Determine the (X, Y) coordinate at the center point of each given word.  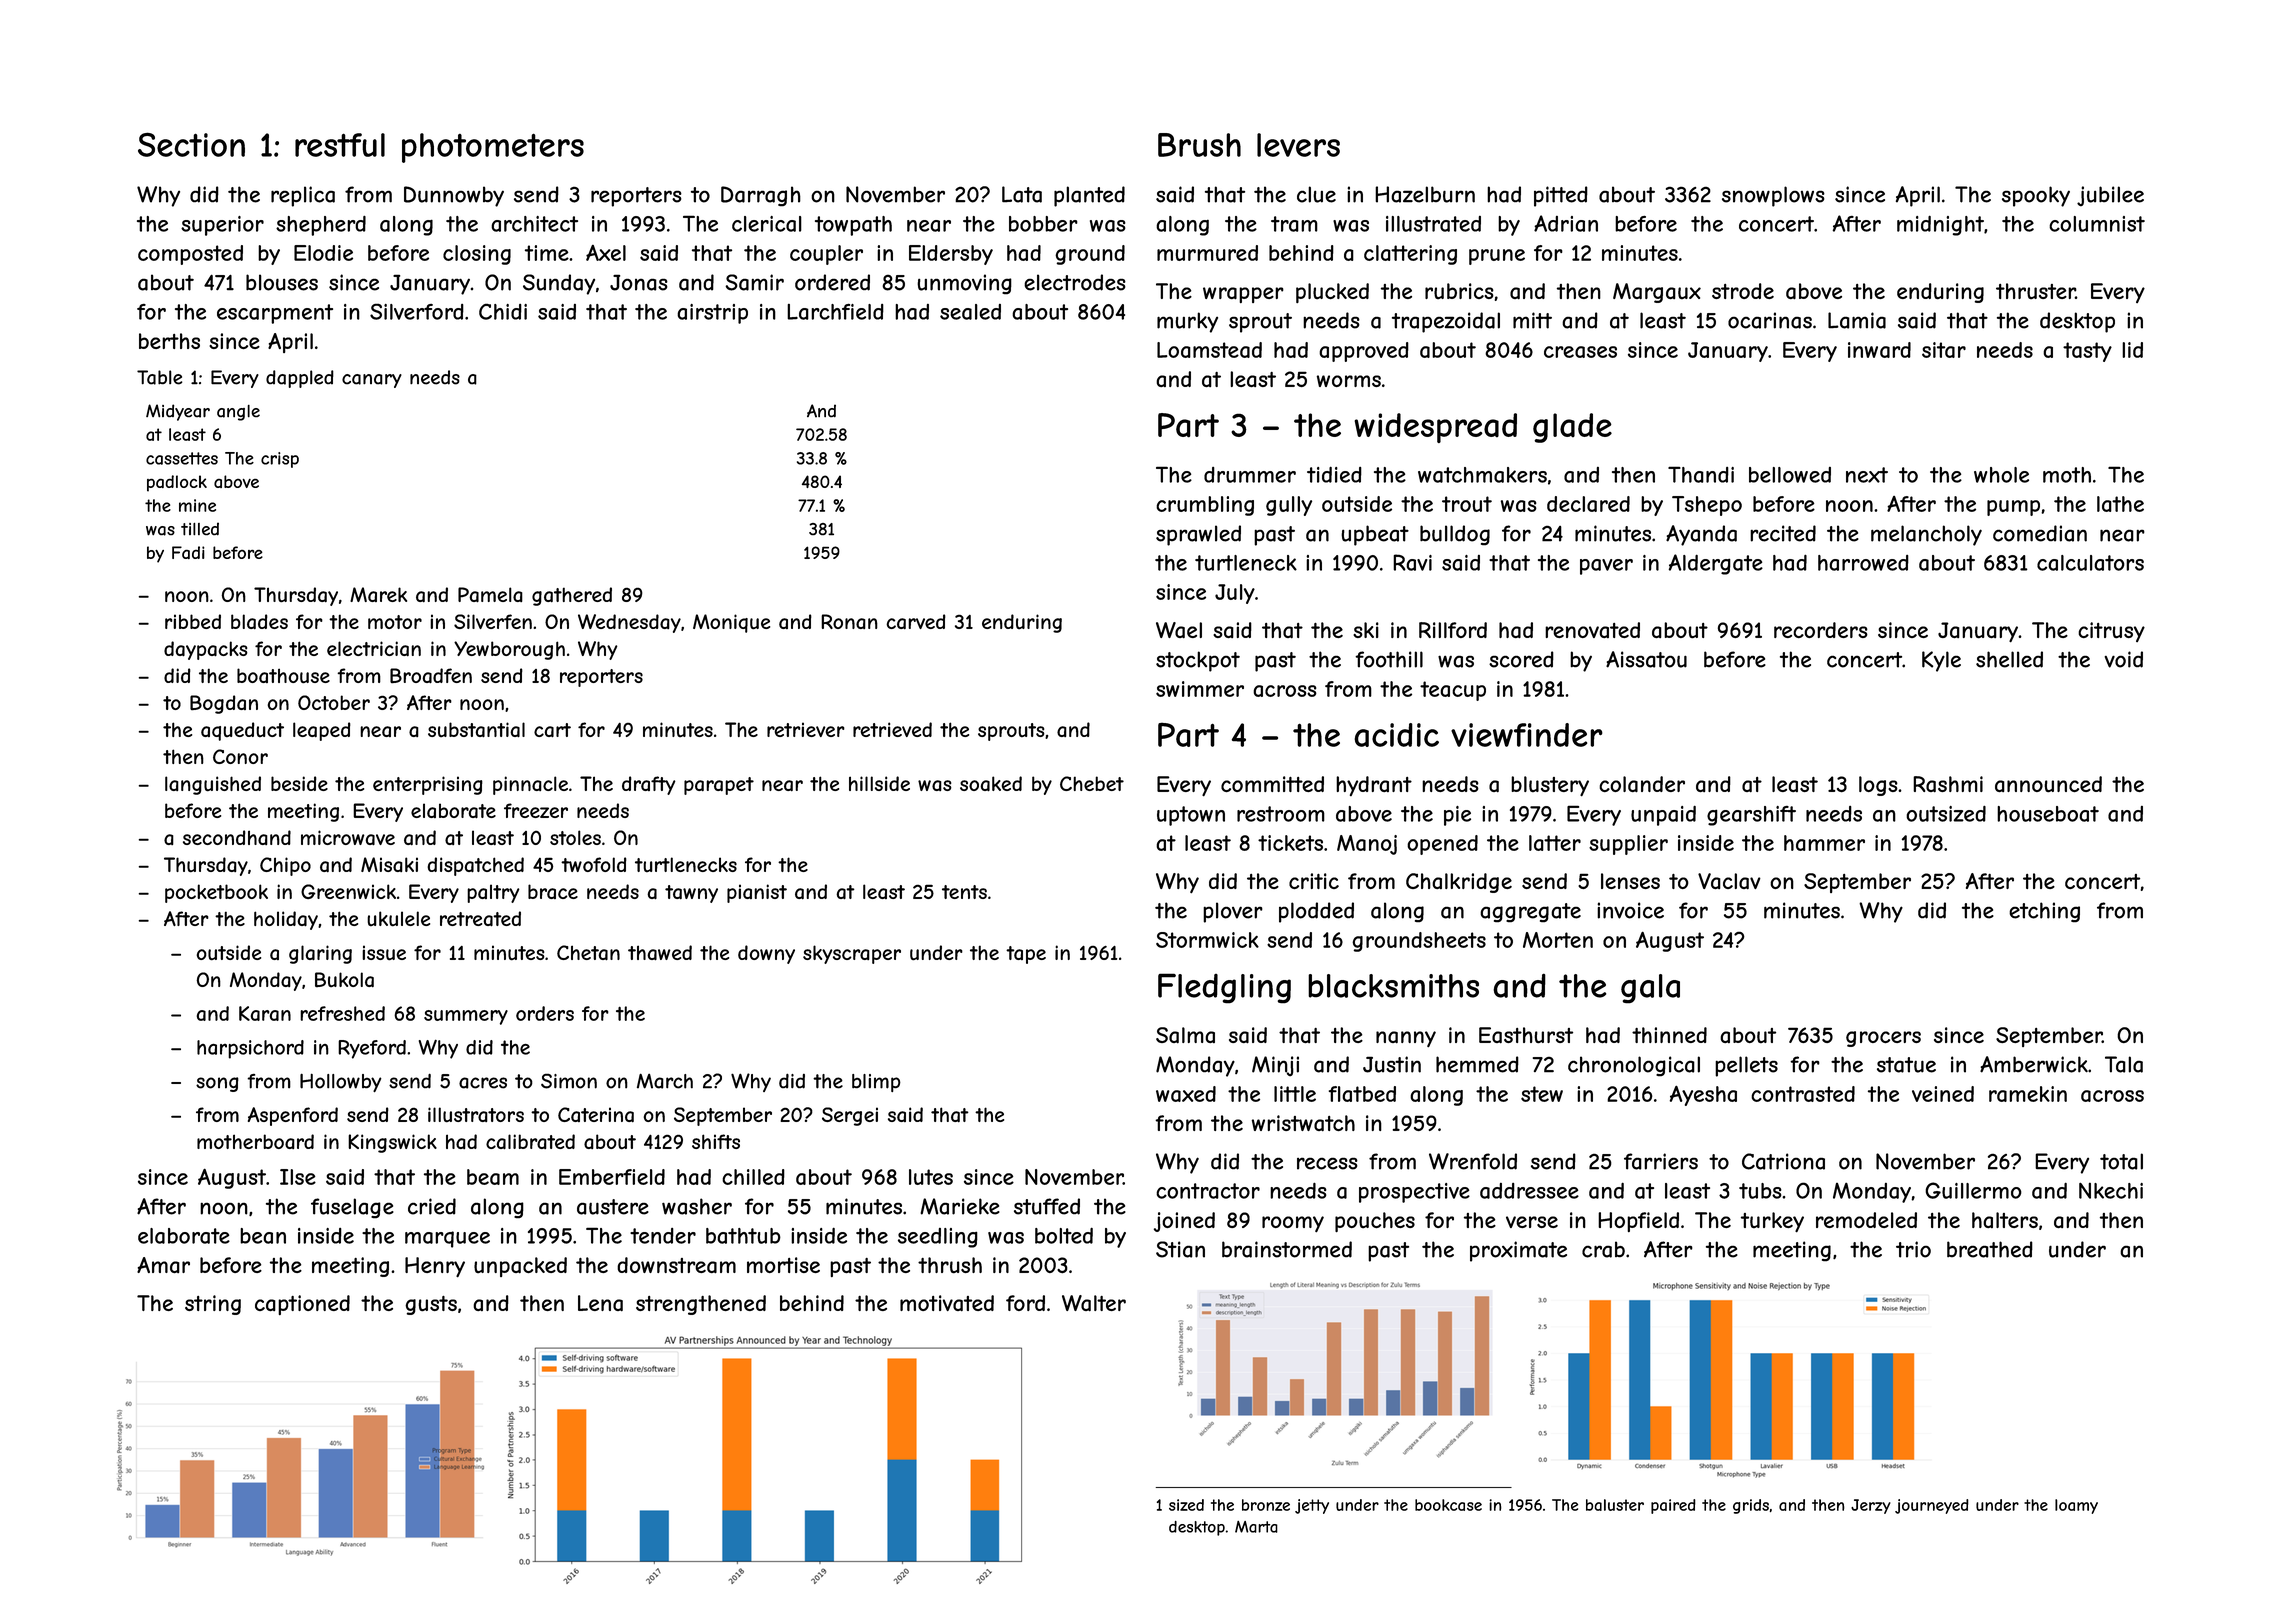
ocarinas (1770, 320)
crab (1603, 1249)
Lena (600, 1303)
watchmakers (1482, 475)
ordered (832, 282)
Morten (1558, 940)
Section (191, 144)
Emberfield (612, 1177)
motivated (947, 1303)
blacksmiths (1393, 986)
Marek (378, 594)
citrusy (2111, 632)
